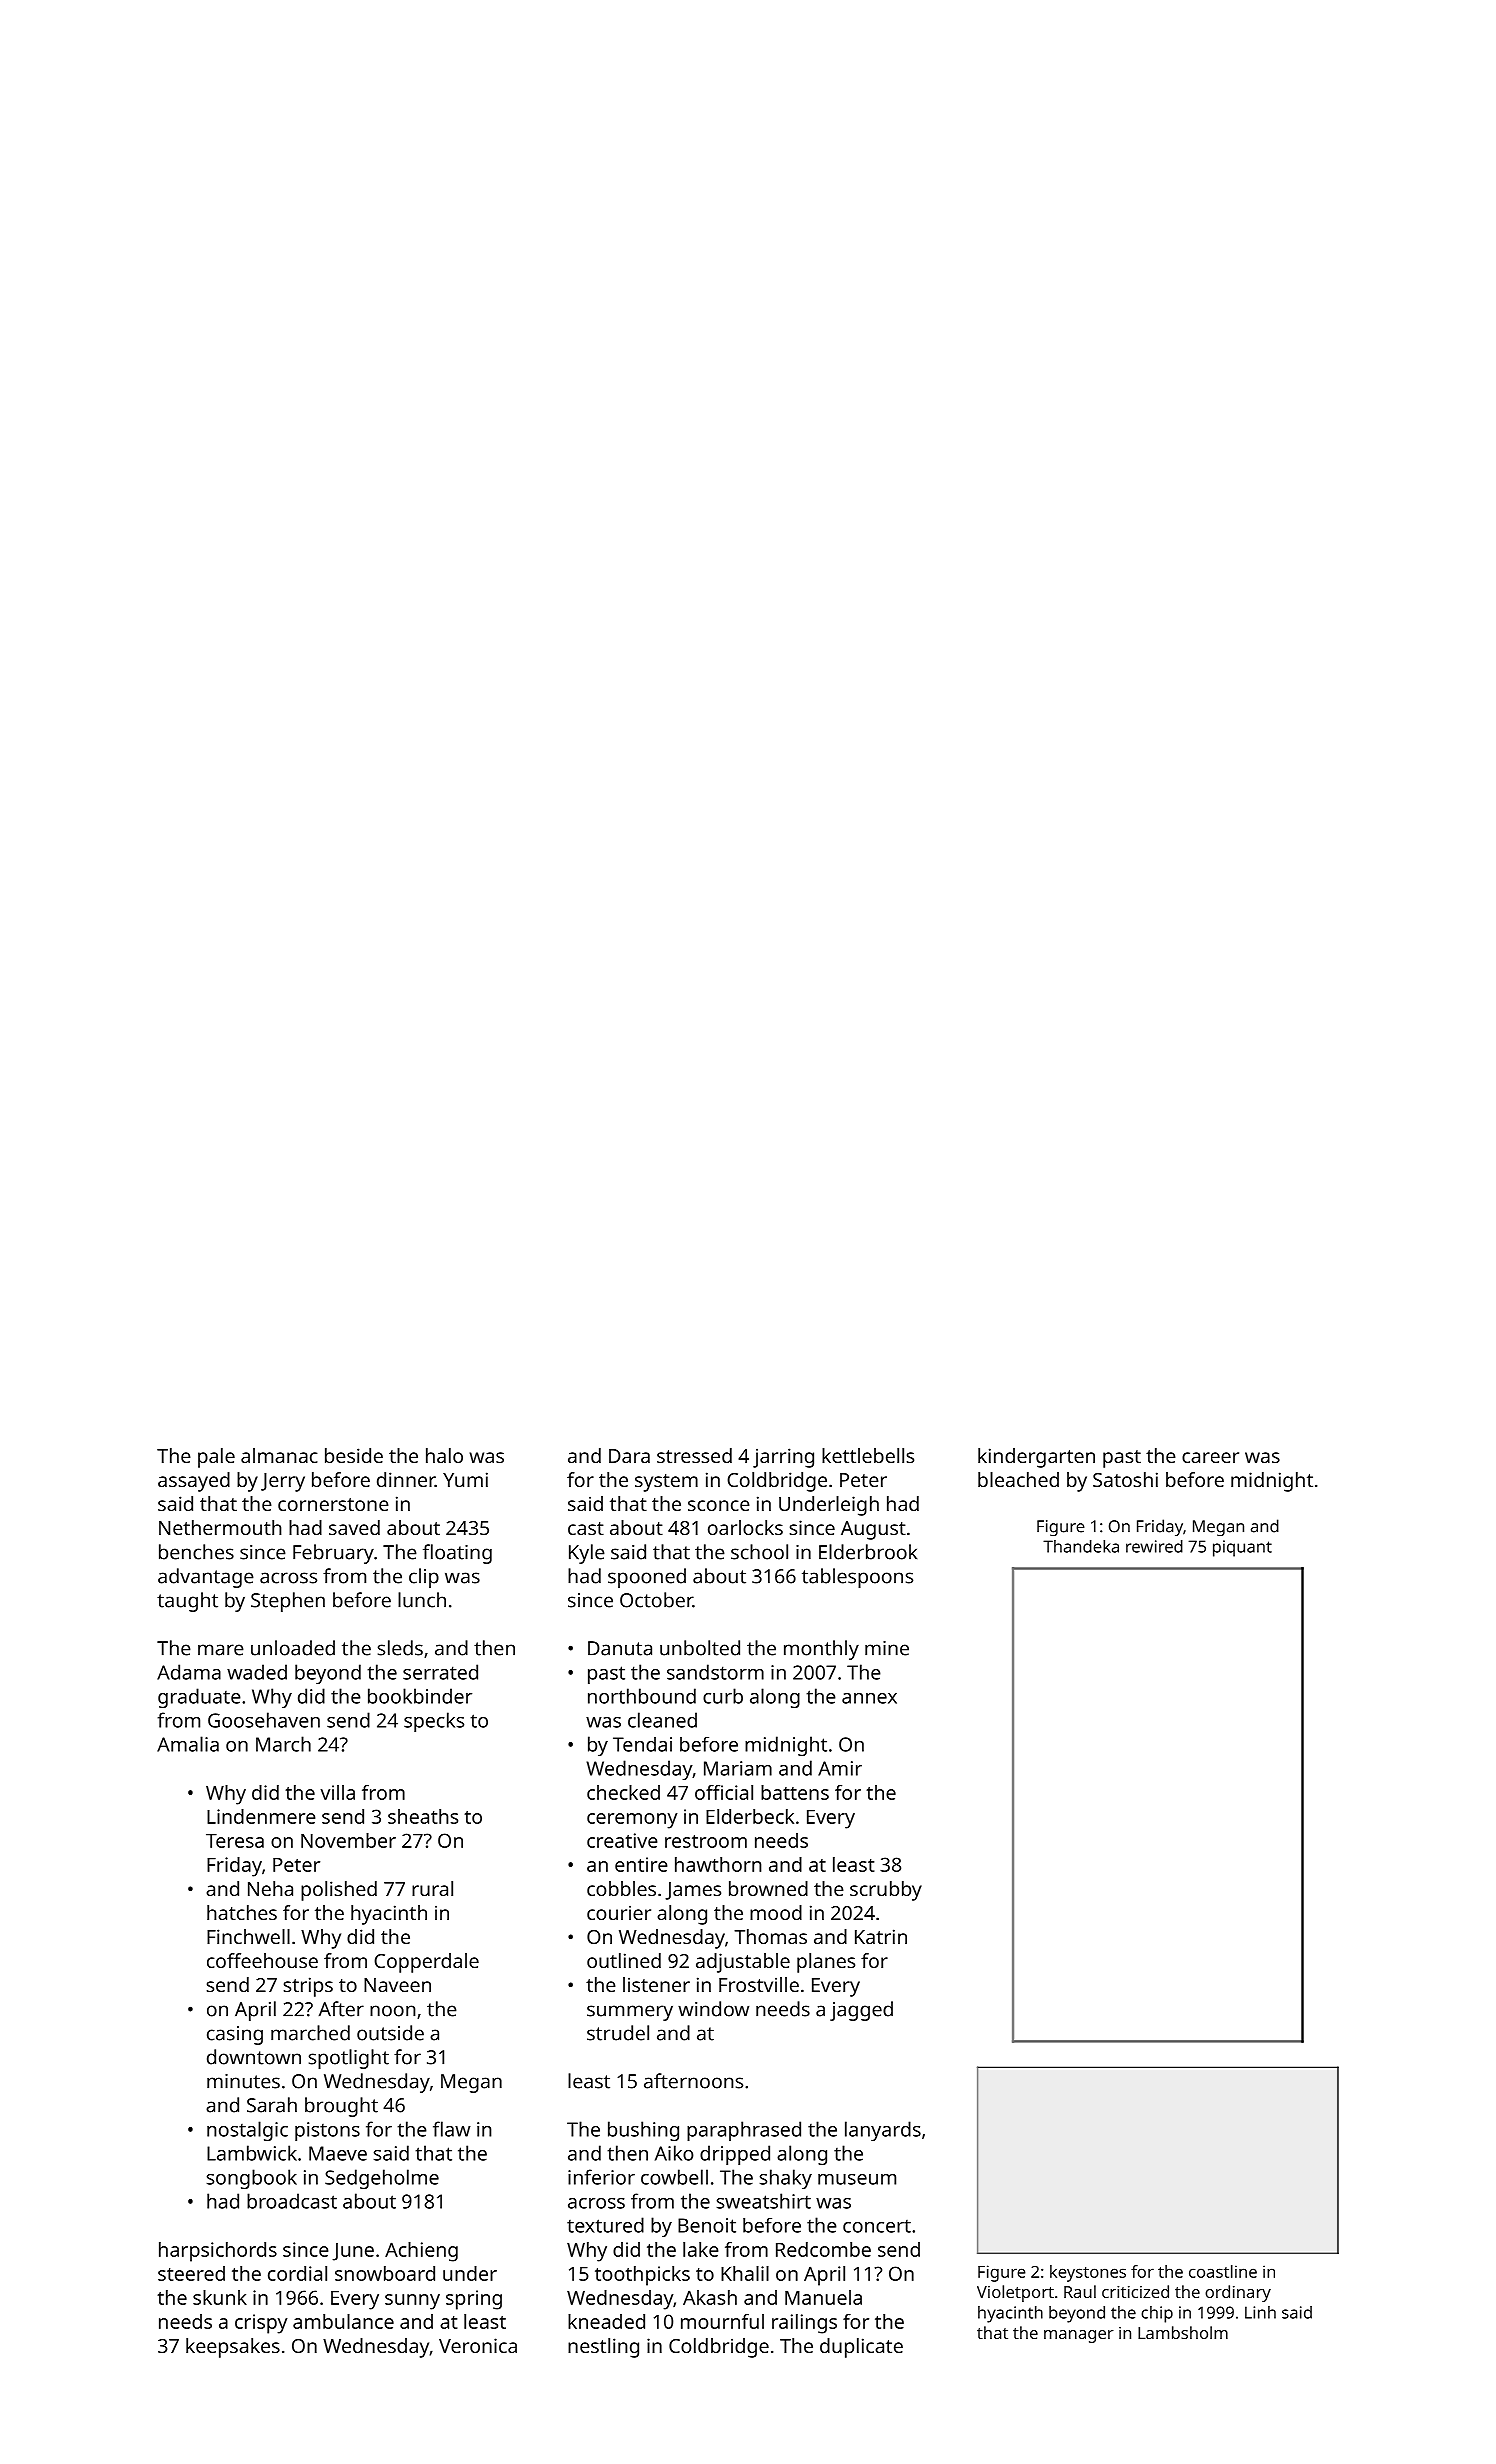 The image size is (1496, 2464). What do you see at coordinates (694, 1455) in the image?
I see `stressed` at bounding box center [694, 1455].
